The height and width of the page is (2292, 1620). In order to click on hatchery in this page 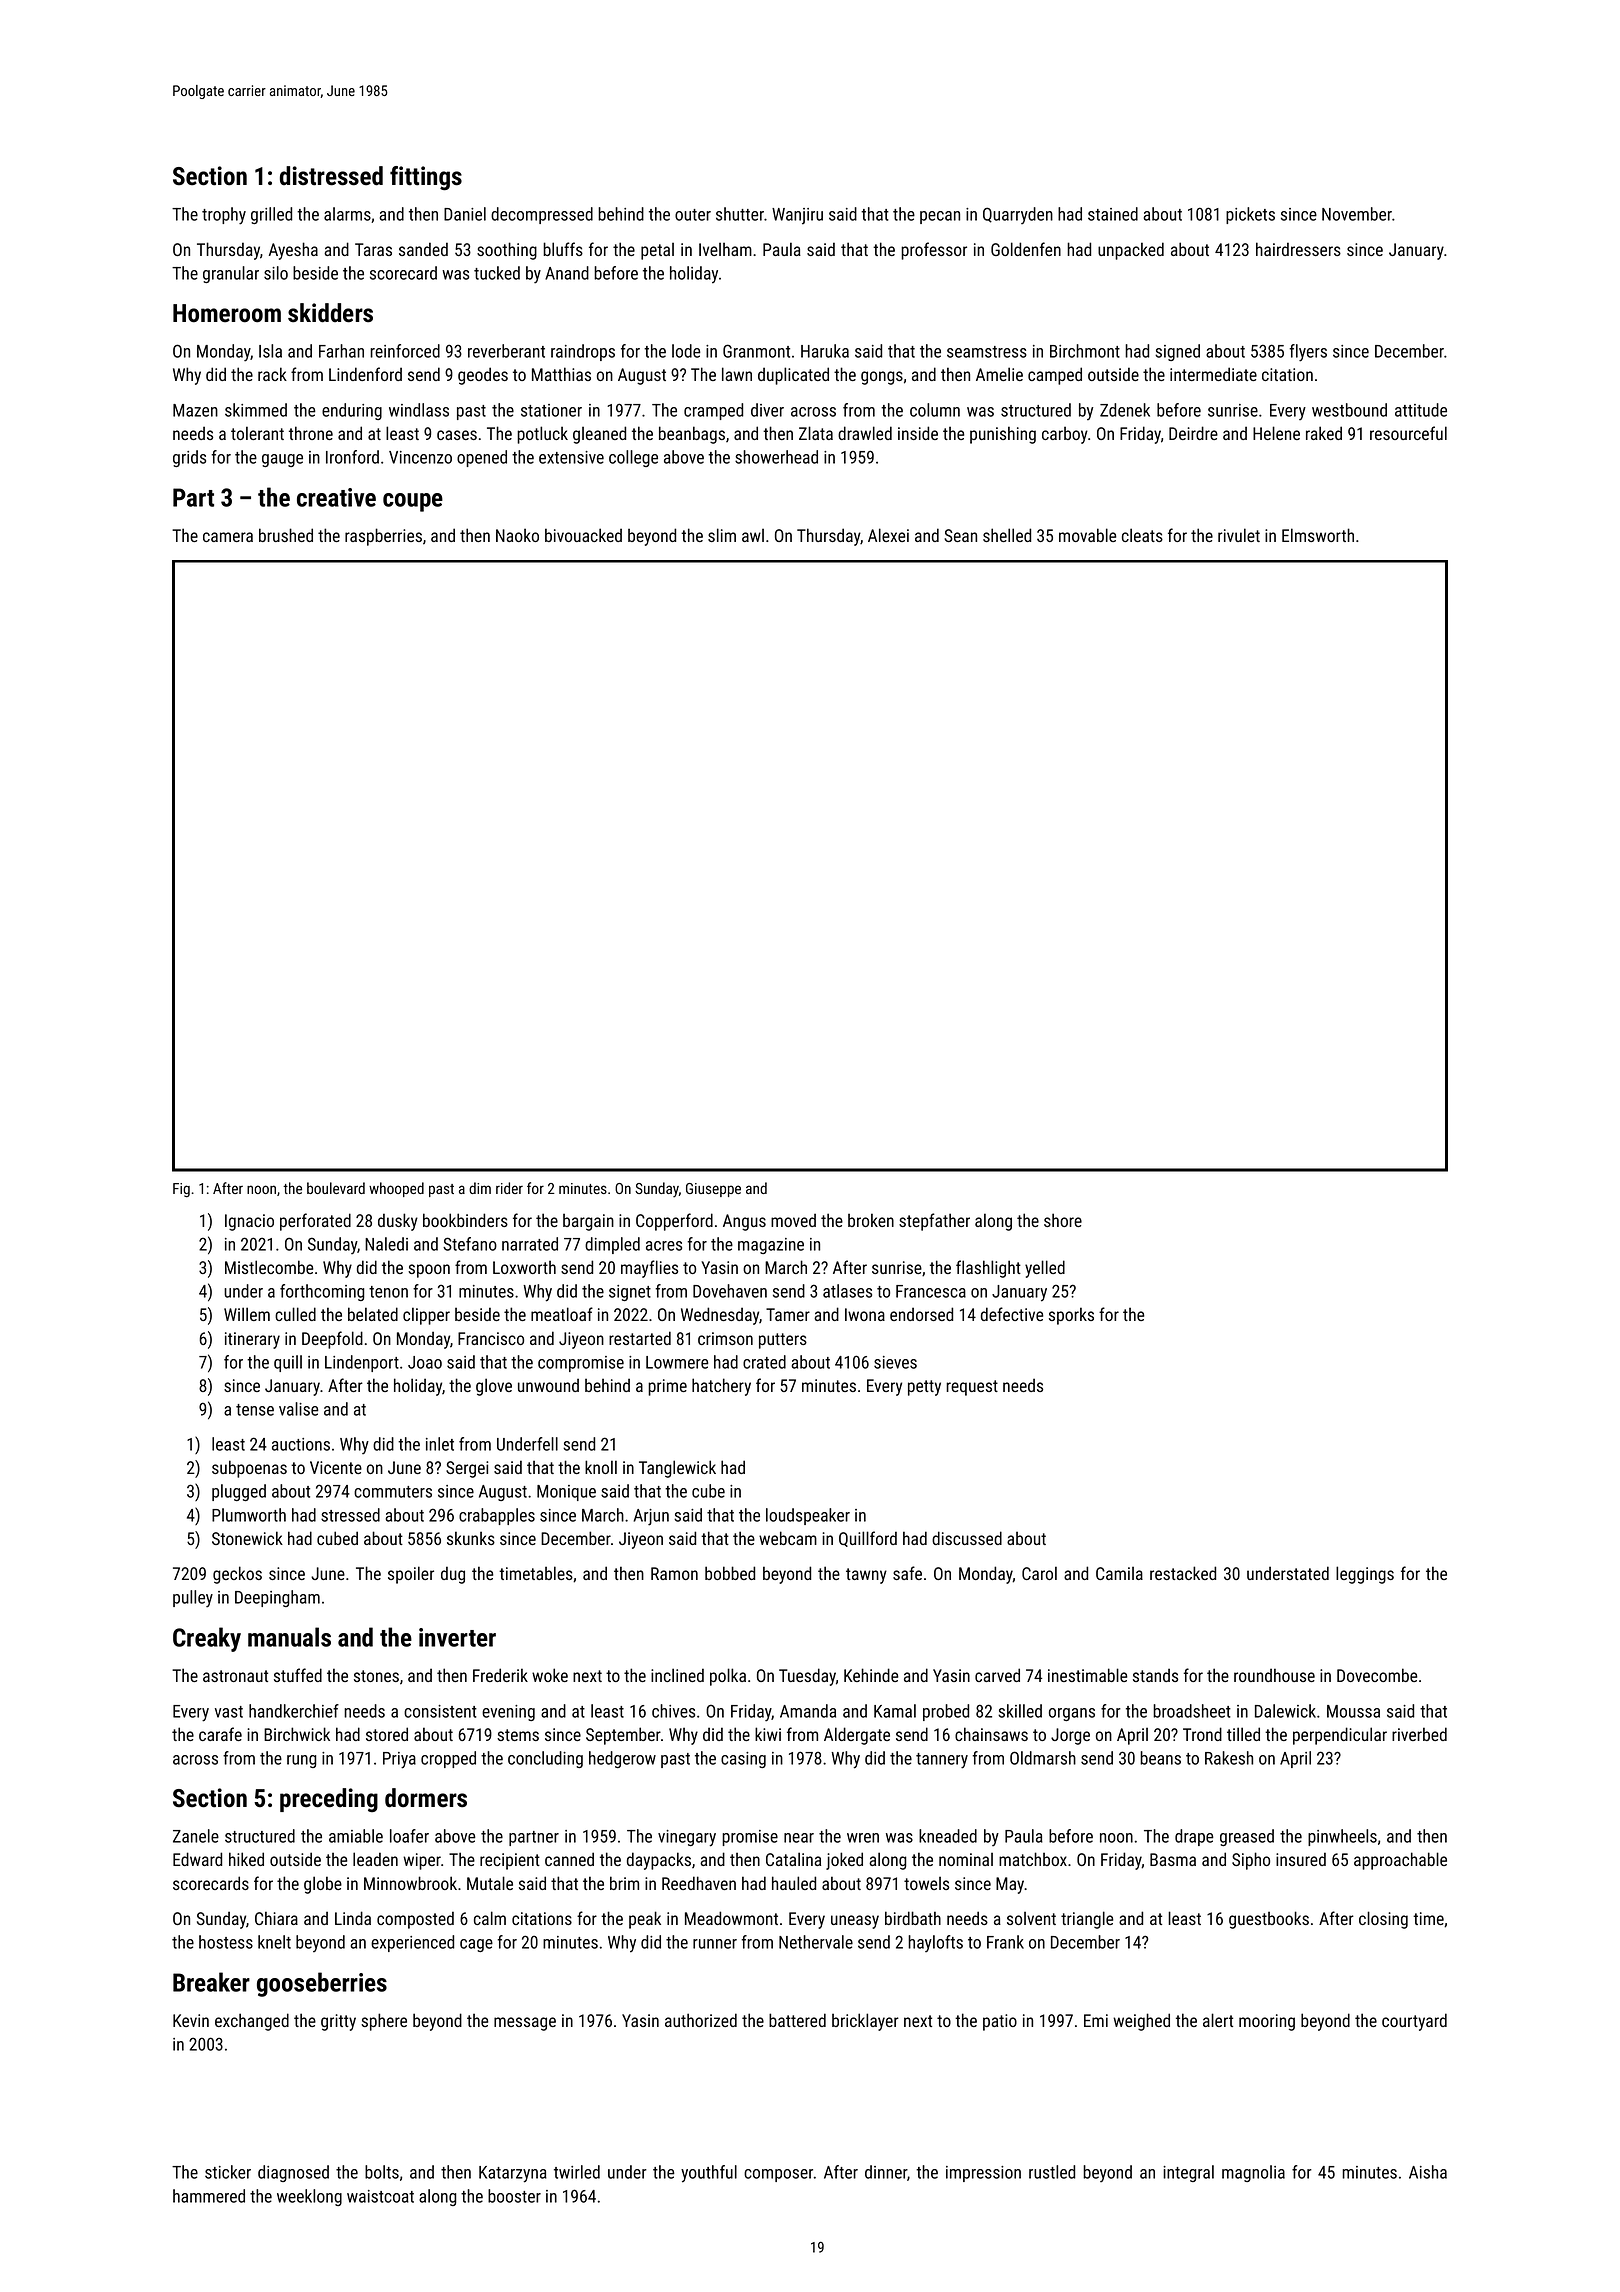, I will do `click(721, 1387)`.
